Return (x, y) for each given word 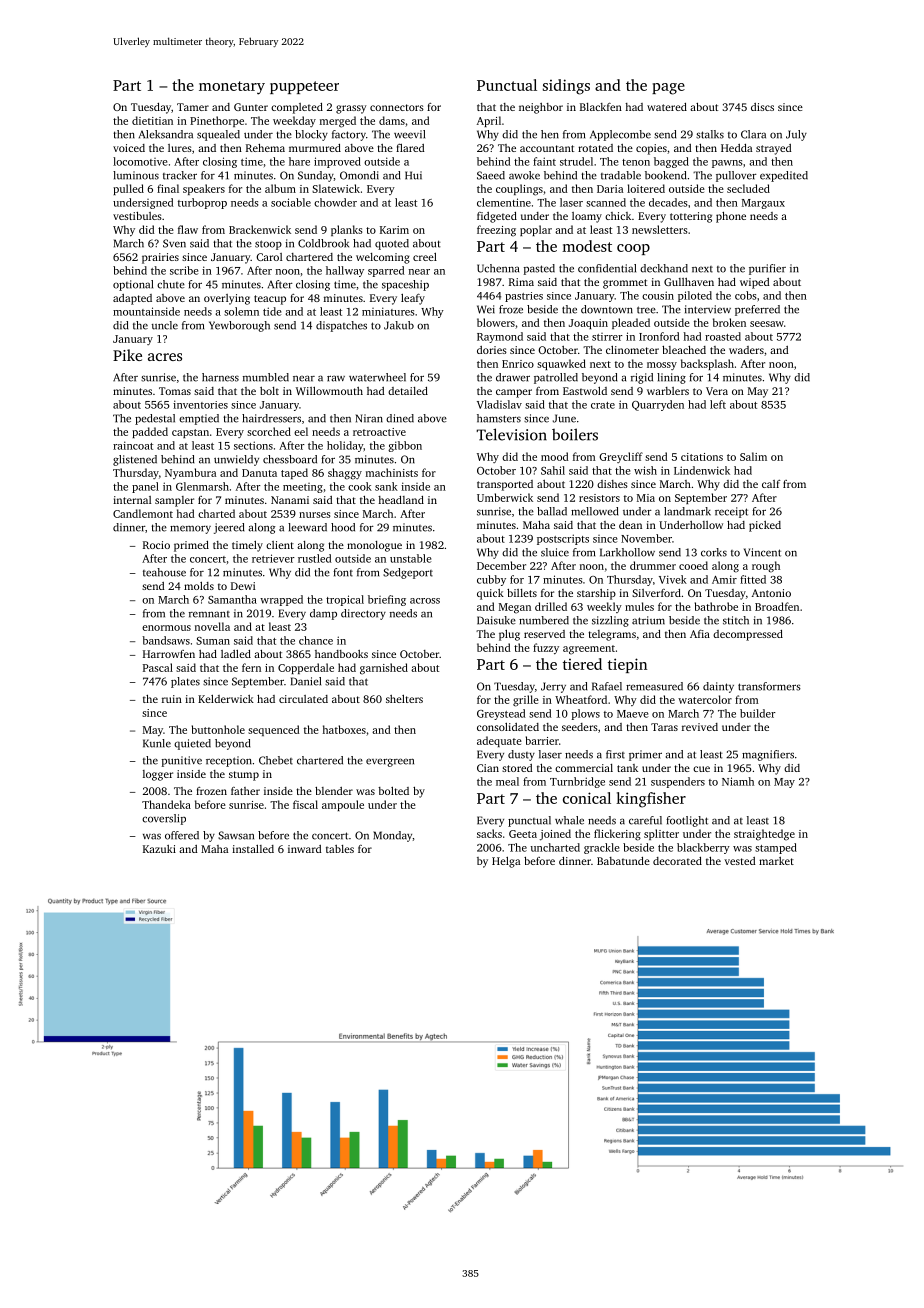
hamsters (499, 418)
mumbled (266, 377)
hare (299, 161)
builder (758, 713)
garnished (384, 669)
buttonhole (218, 729)
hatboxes (344, 729)
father (245, 791)
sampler (174, 501)
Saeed (491, 175)
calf (771, 484)
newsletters (660, 229)
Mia (646, 498)
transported (505, 485)
